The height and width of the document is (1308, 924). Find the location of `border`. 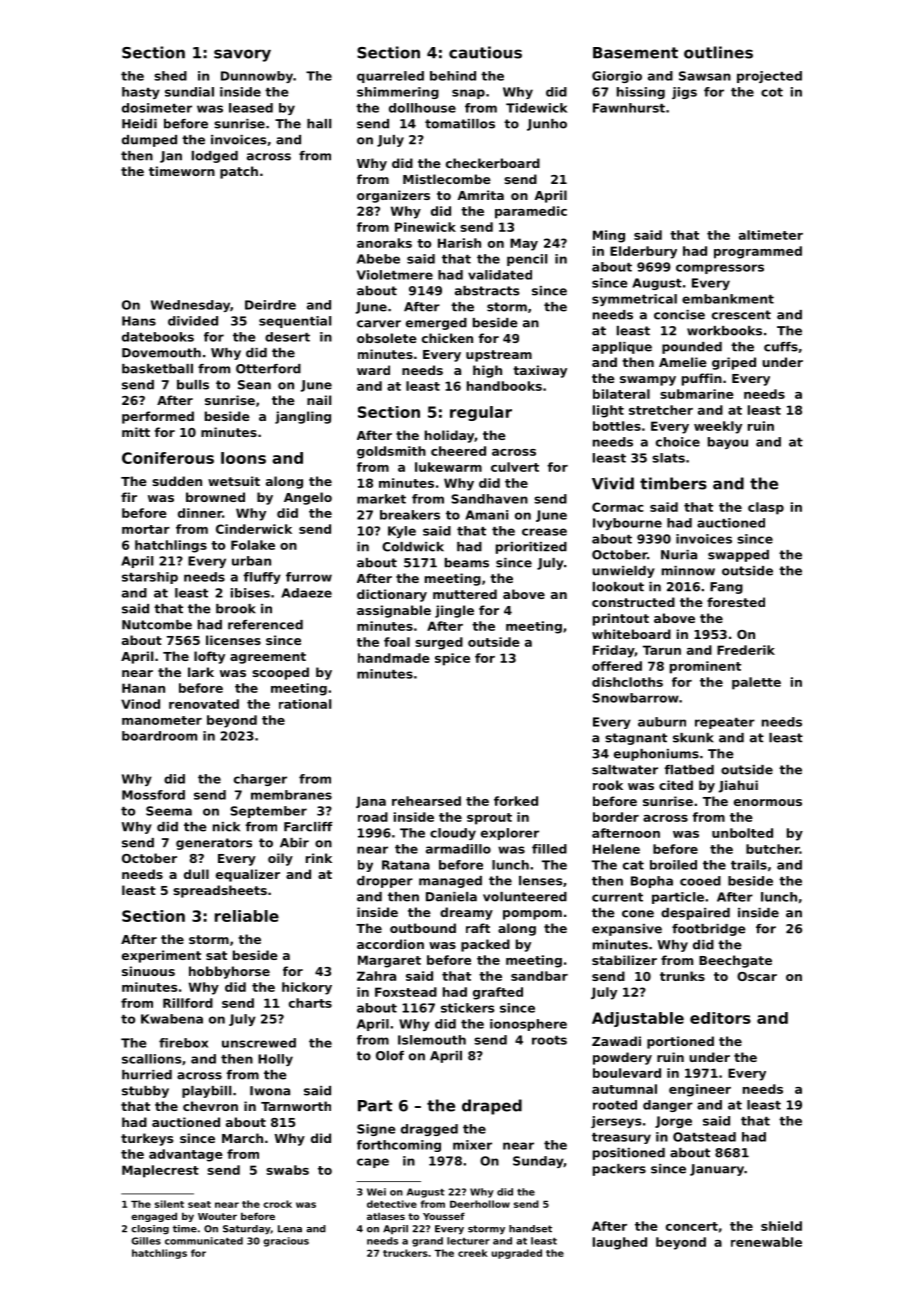

border is located at coordinates (616, 817).
